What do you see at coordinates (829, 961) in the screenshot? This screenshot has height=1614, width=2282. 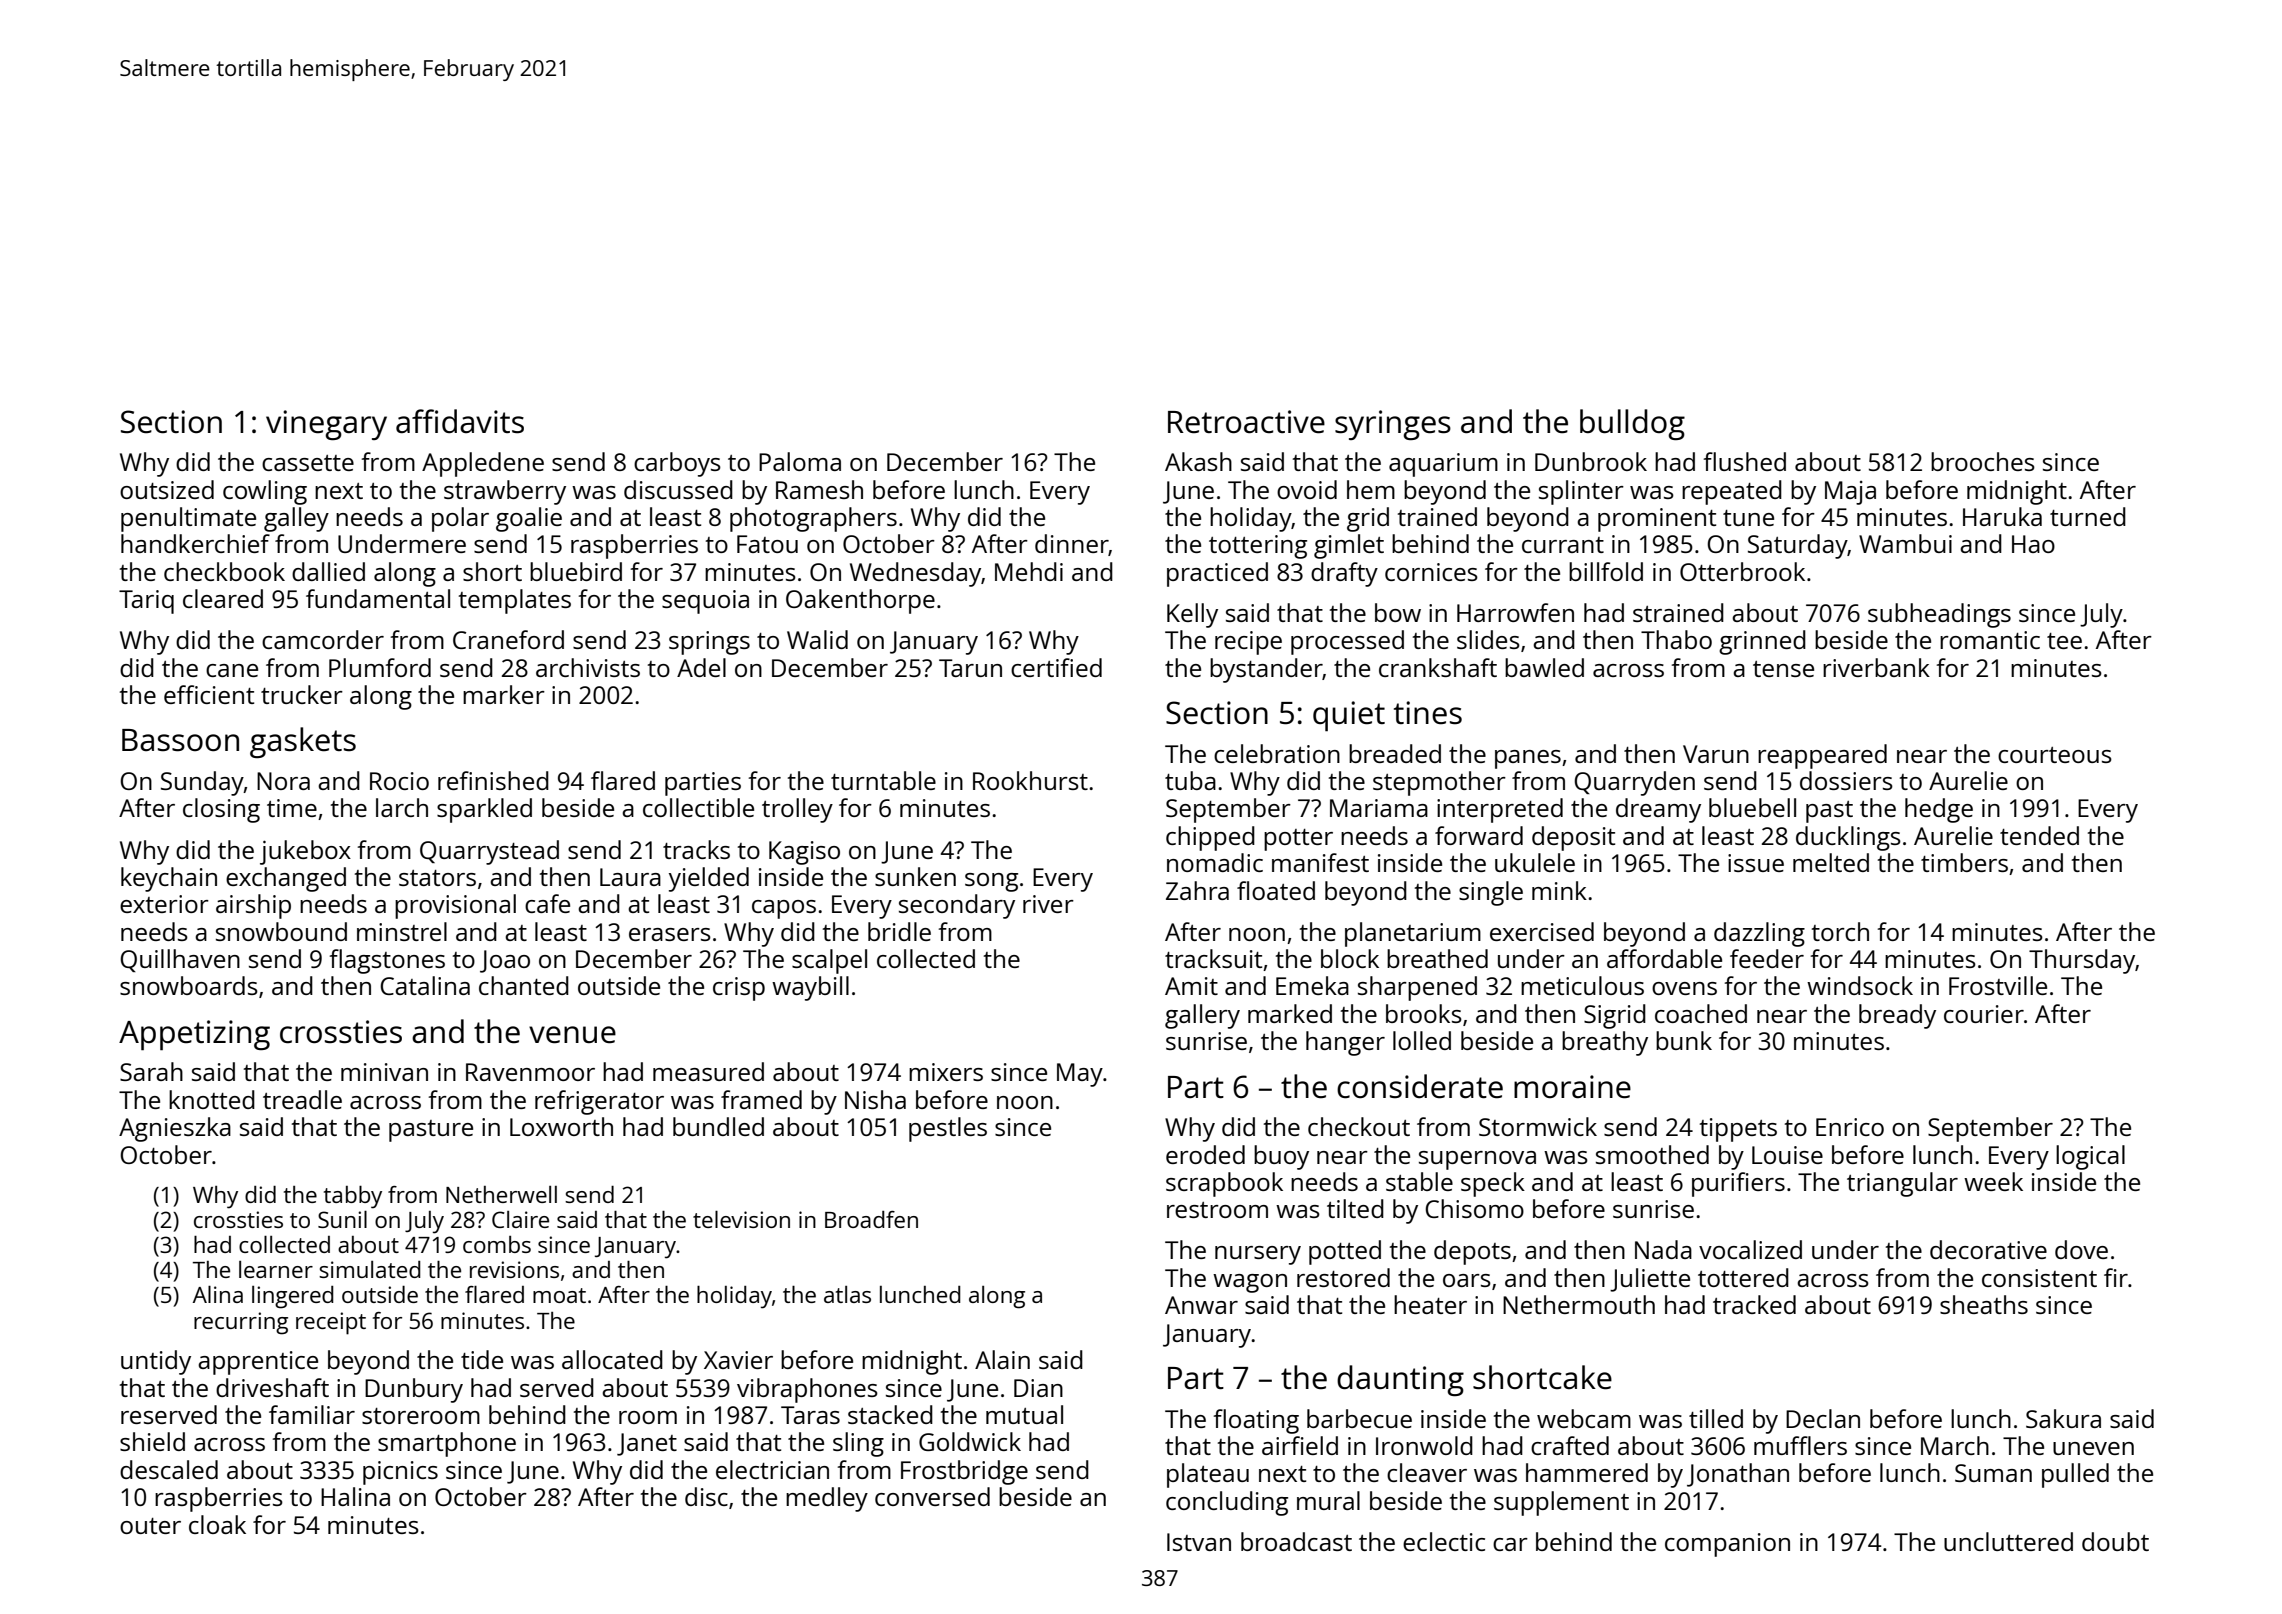 I see `scalpel` at bounding box center [829, 961].
